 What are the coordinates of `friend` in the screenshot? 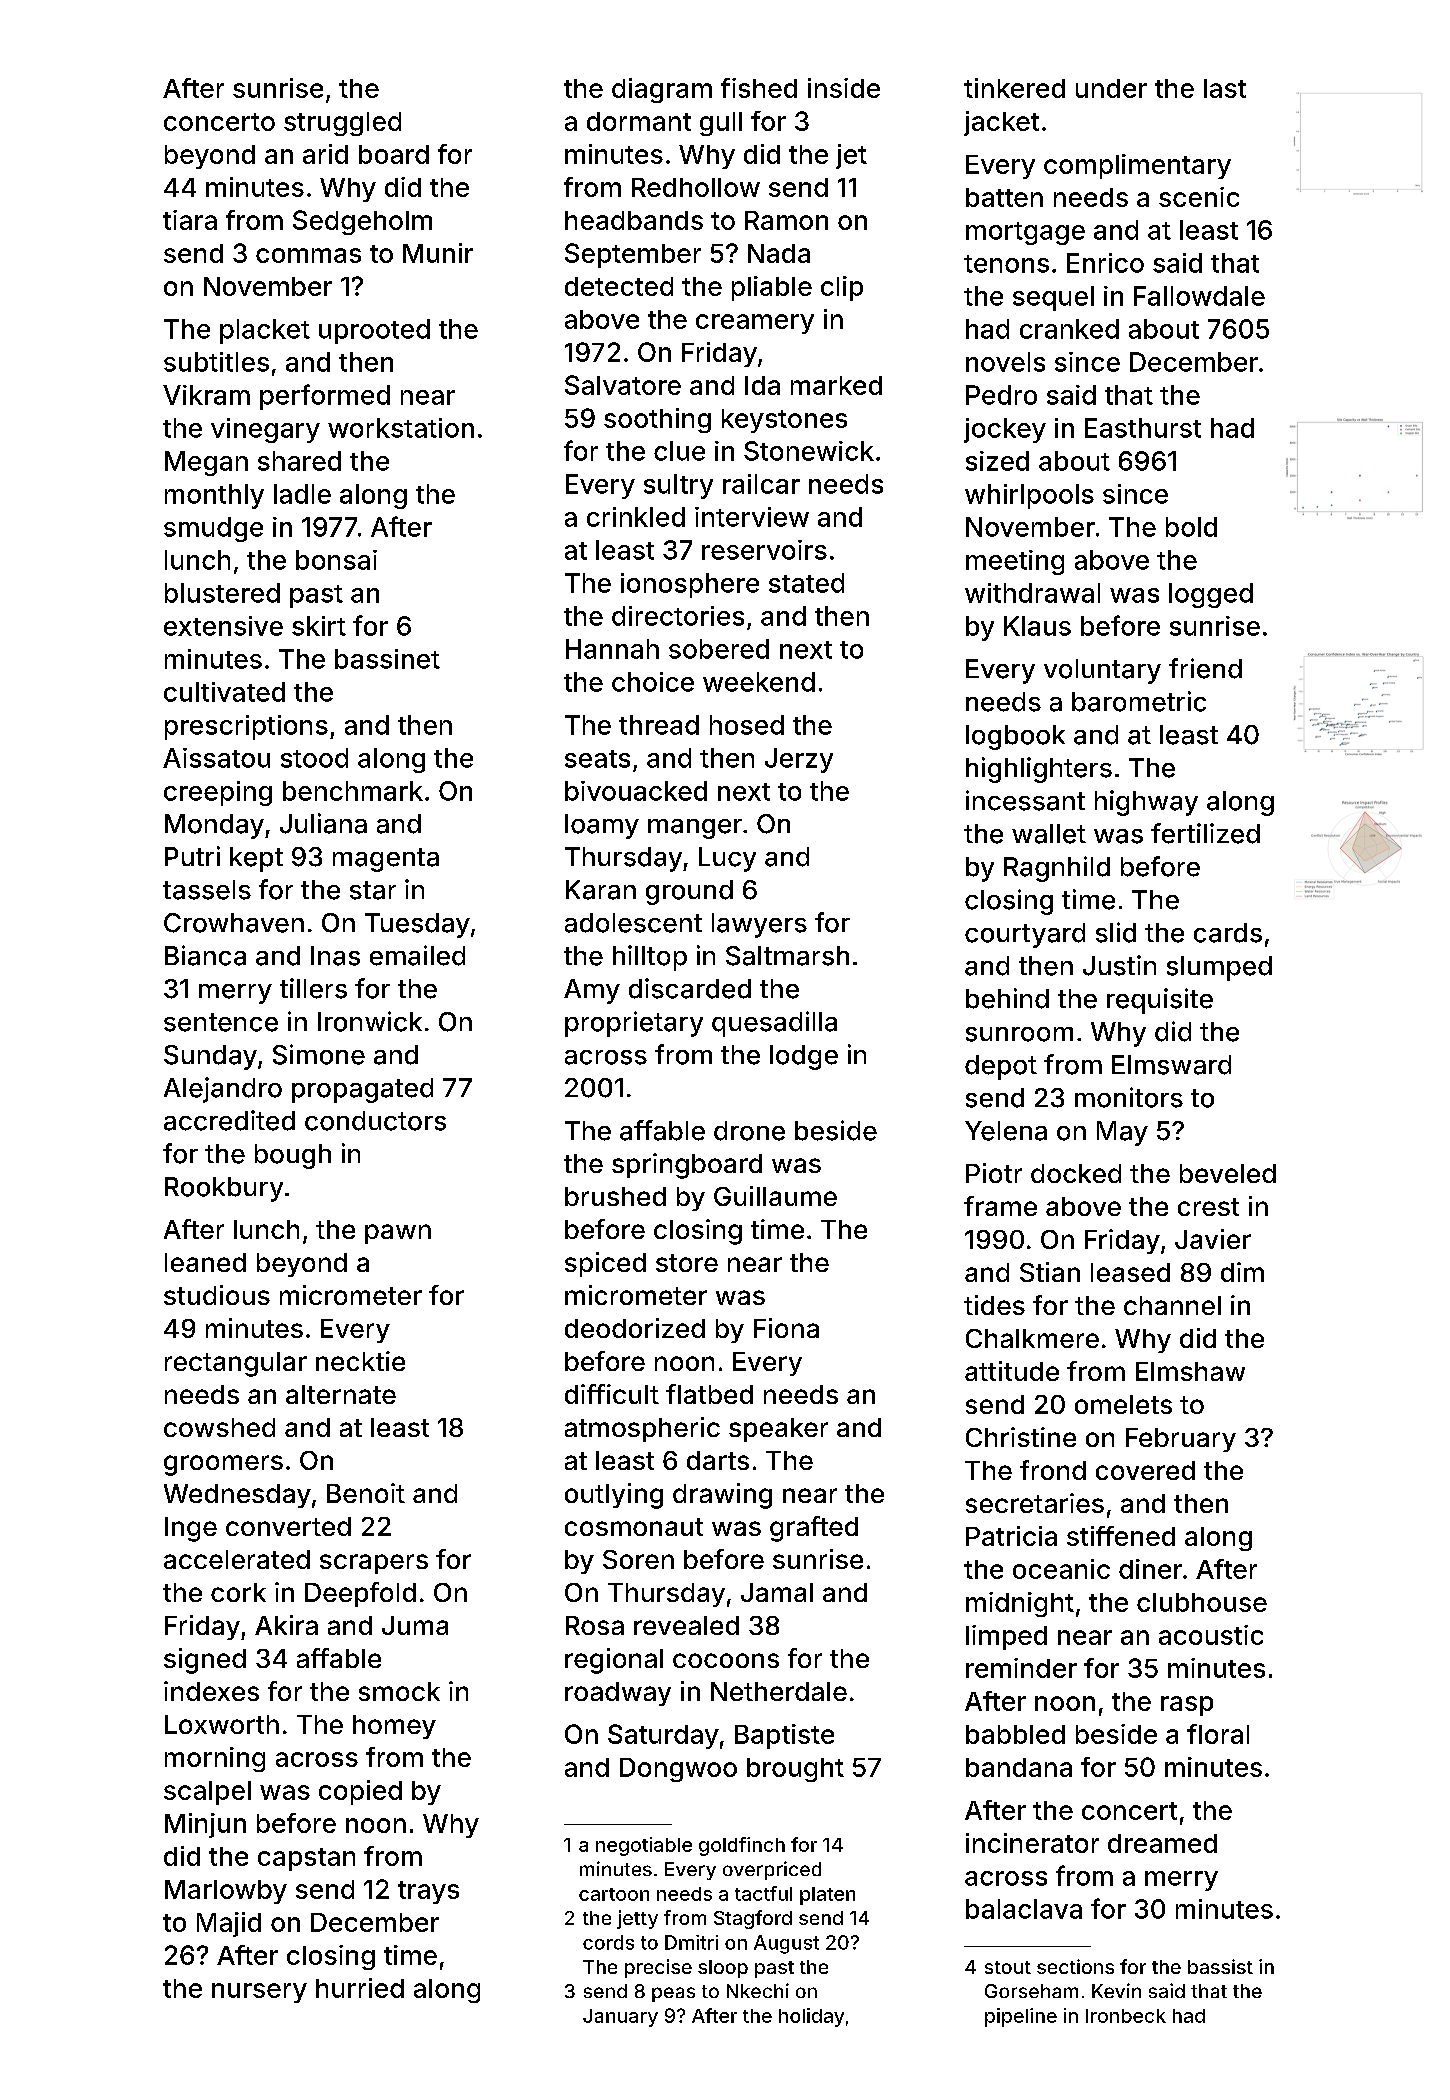 It's located at (1205, 668).
